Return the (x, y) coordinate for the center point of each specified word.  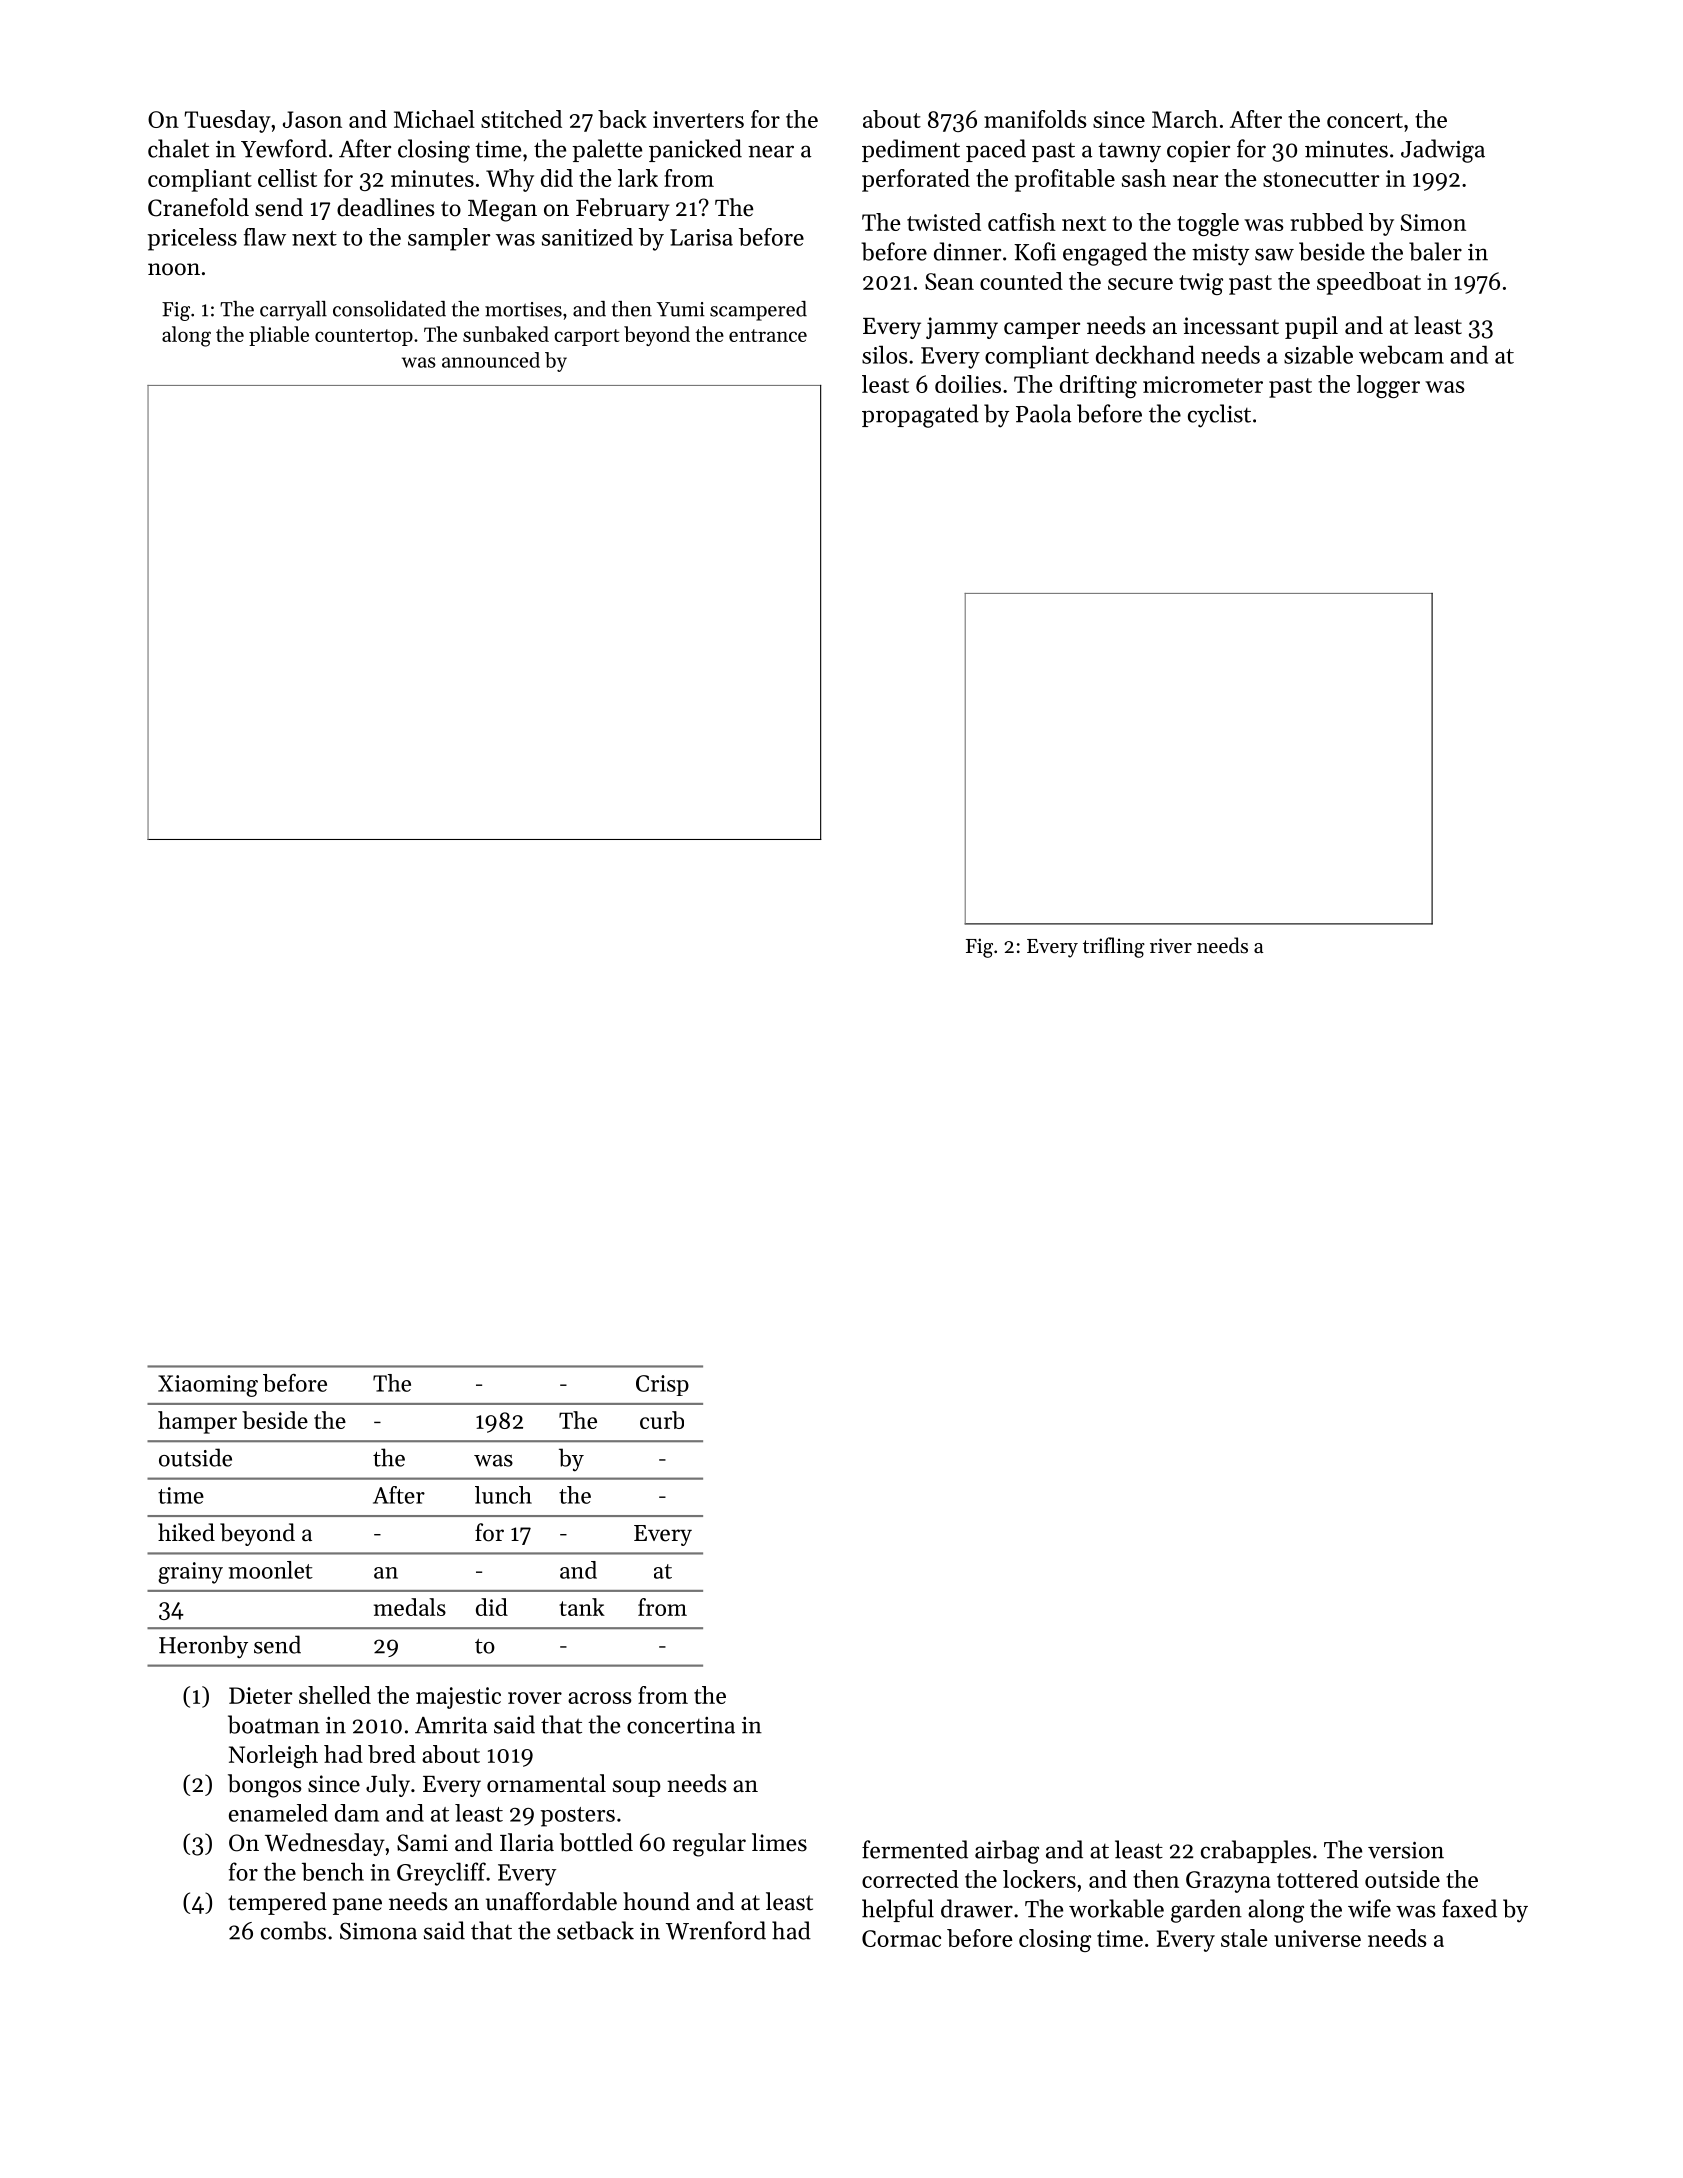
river (1171, 946)
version (1406, 1850)
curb (662, 1420)
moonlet (270, 1570)
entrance (768, 335)
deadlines (385, 207)
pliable (279, 336)
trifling (1114, 947)
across (600, 1698)
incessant (1231, 326)
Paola (1043, 413)
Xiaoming (208, 1386)
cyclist (1219, 416)
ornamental (546, 1783)
